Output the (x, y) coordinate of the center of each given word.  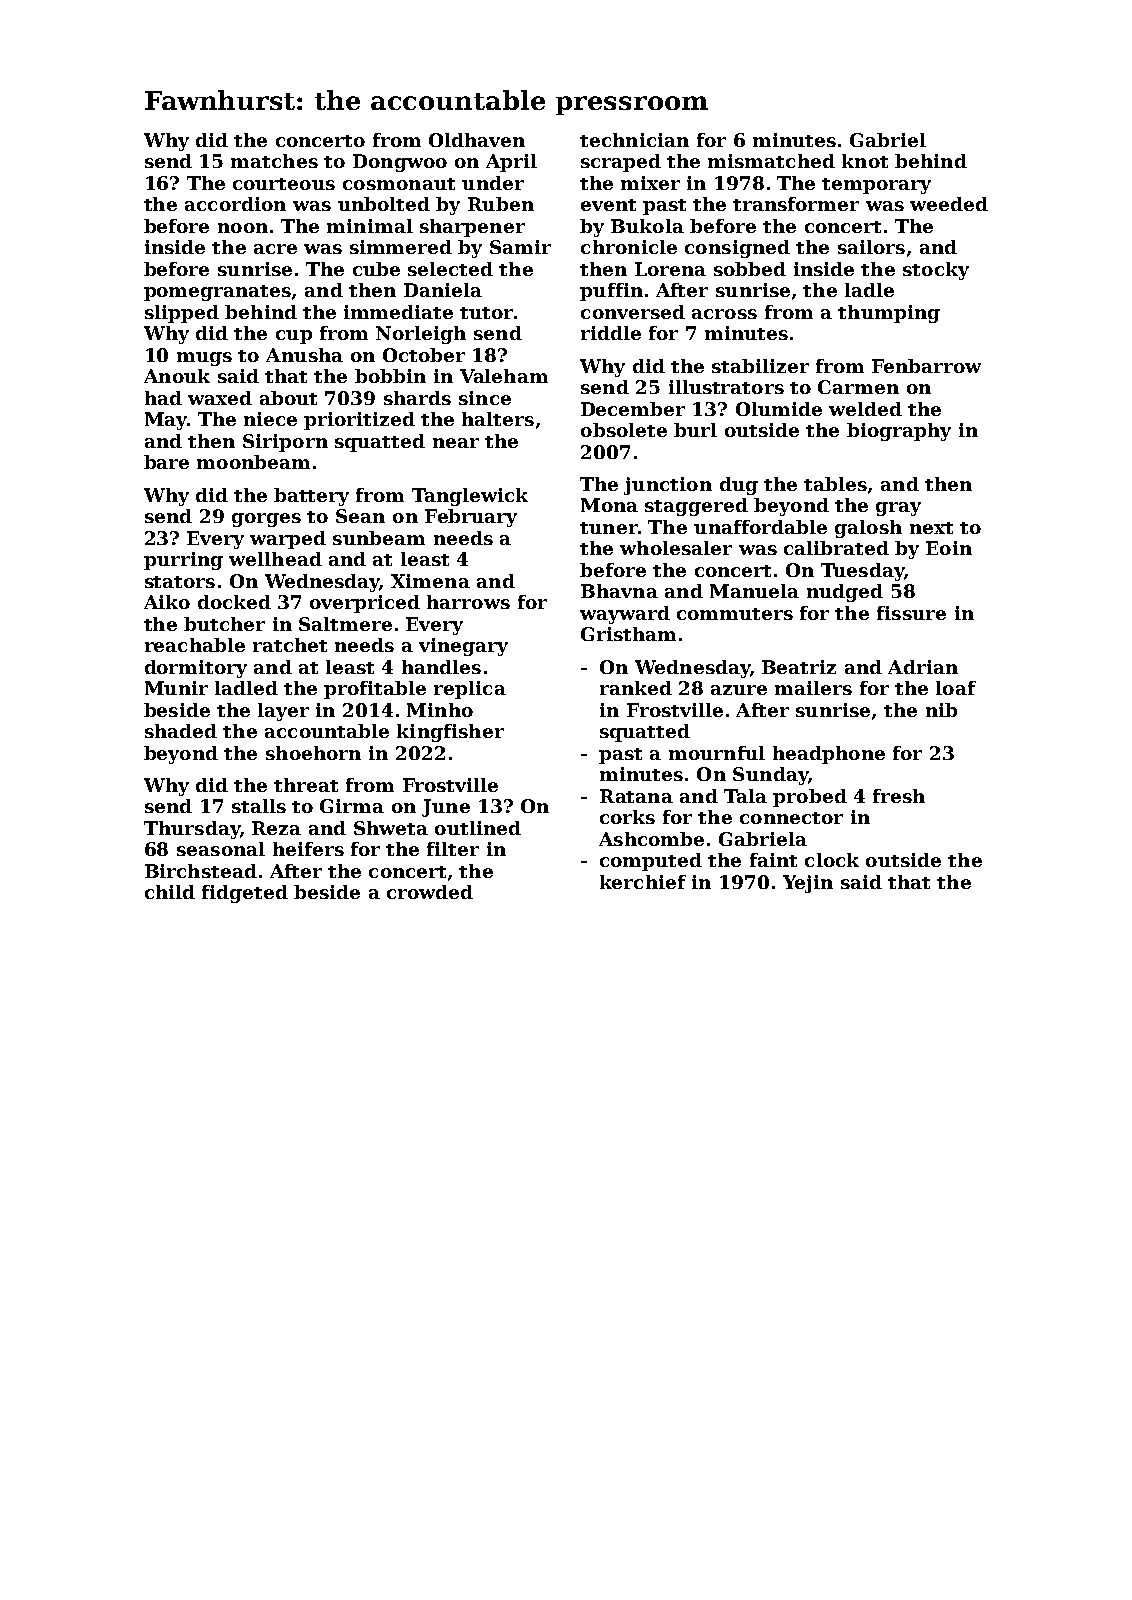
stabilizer (760, 366)
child (170, 892)
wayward (625, 615)
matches (274, 161)
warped (288, 540)
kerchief (643, 882)
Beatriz (799, 667)
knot (865, 161)
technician (634, 140)
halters (498, 419)
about (288, 398)
